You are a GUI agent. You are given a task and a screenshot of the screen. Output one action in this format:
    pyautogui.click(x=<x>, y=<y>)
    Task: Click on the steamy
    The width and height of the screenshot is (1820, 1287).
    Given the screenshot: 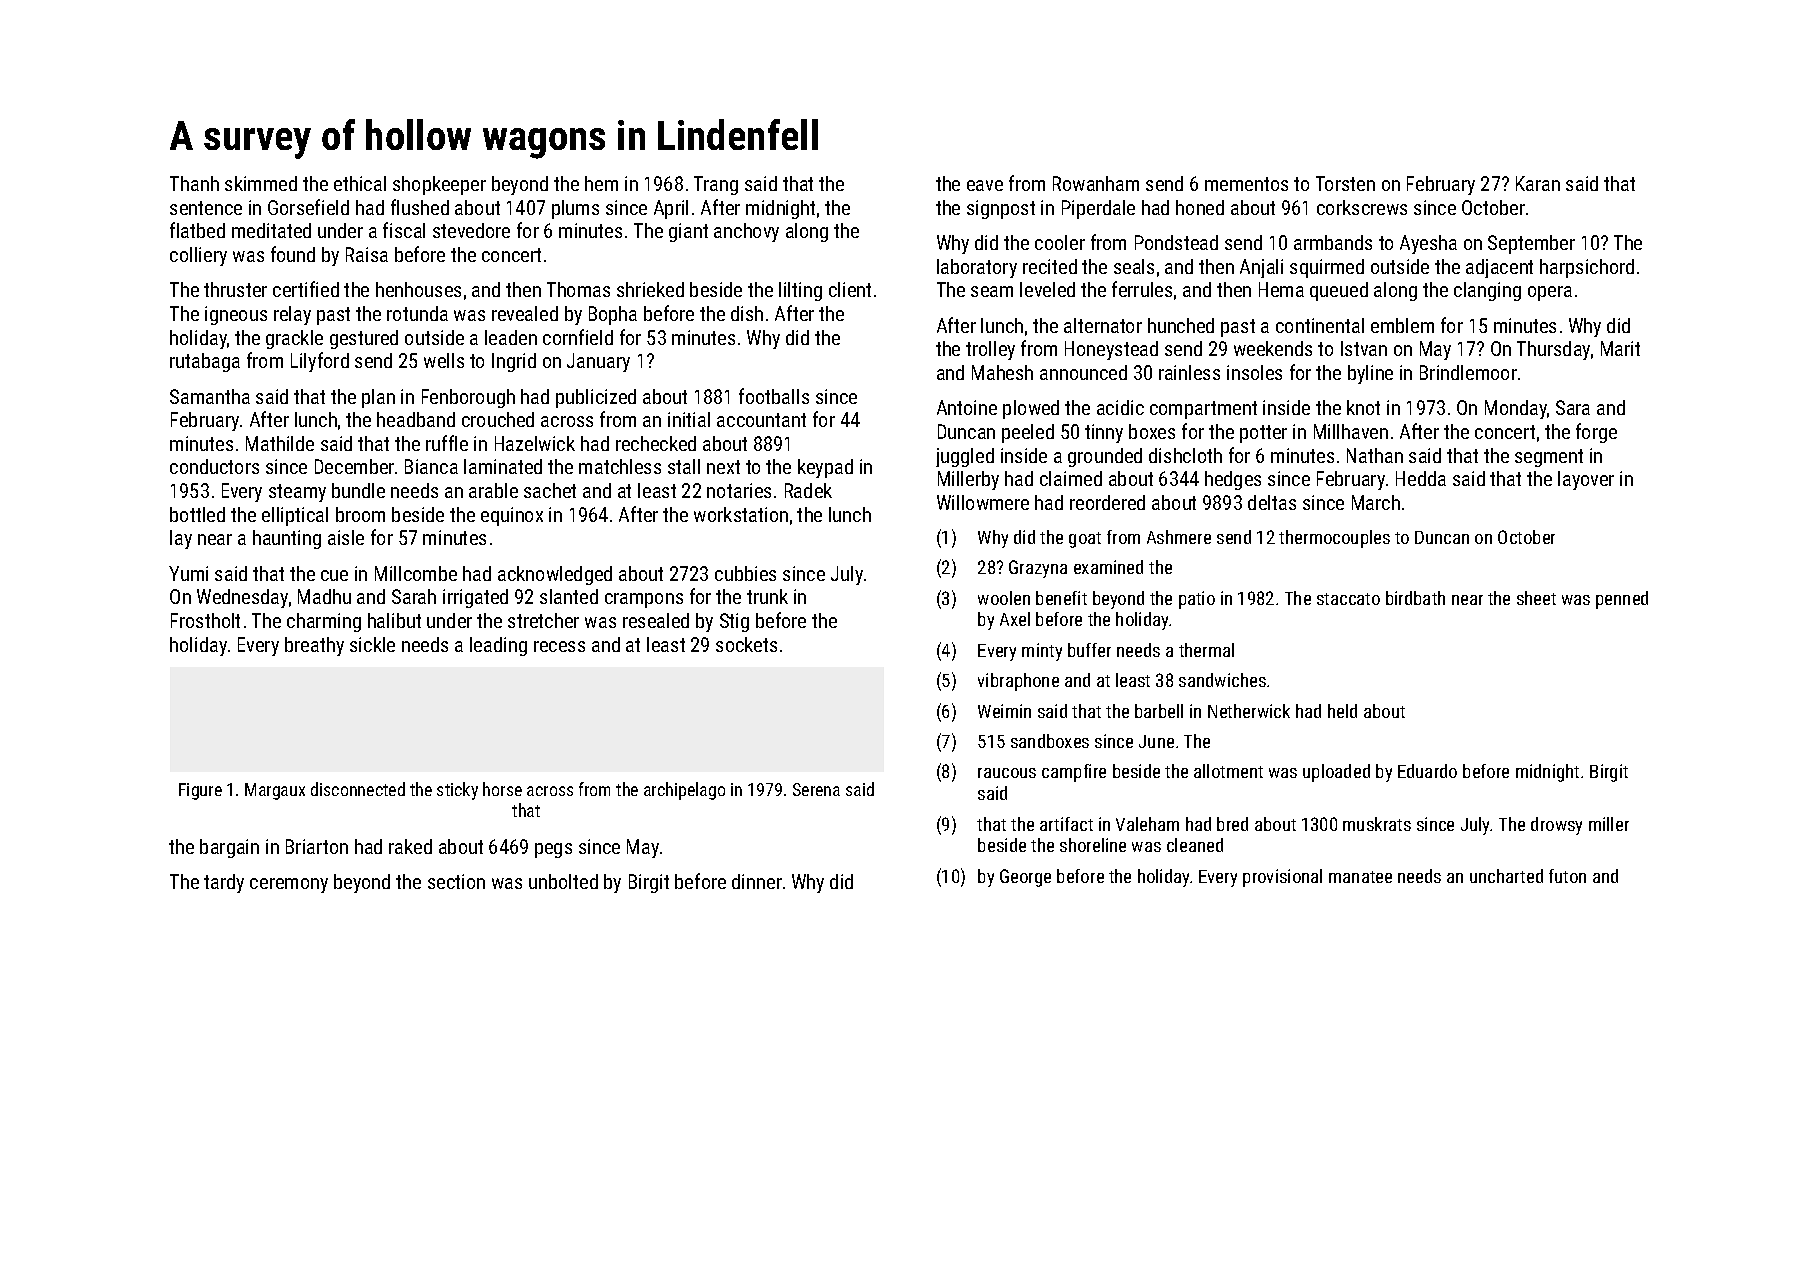 What is the action you would take?
    pyautogui.click(x=297, y=493)
